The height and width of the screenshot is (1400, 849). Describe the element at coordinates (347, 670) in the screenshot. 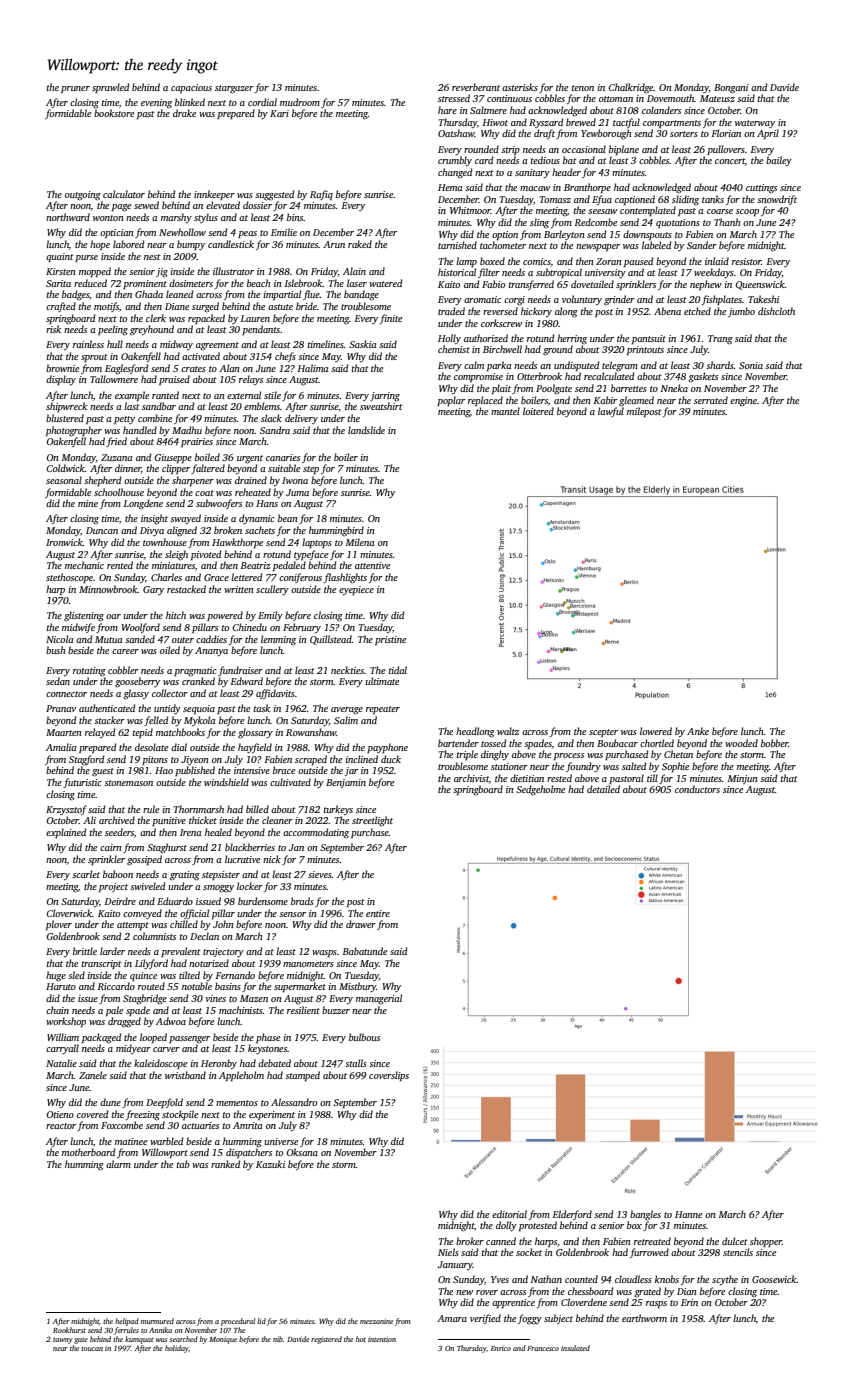

I see `neckties` at that location.
